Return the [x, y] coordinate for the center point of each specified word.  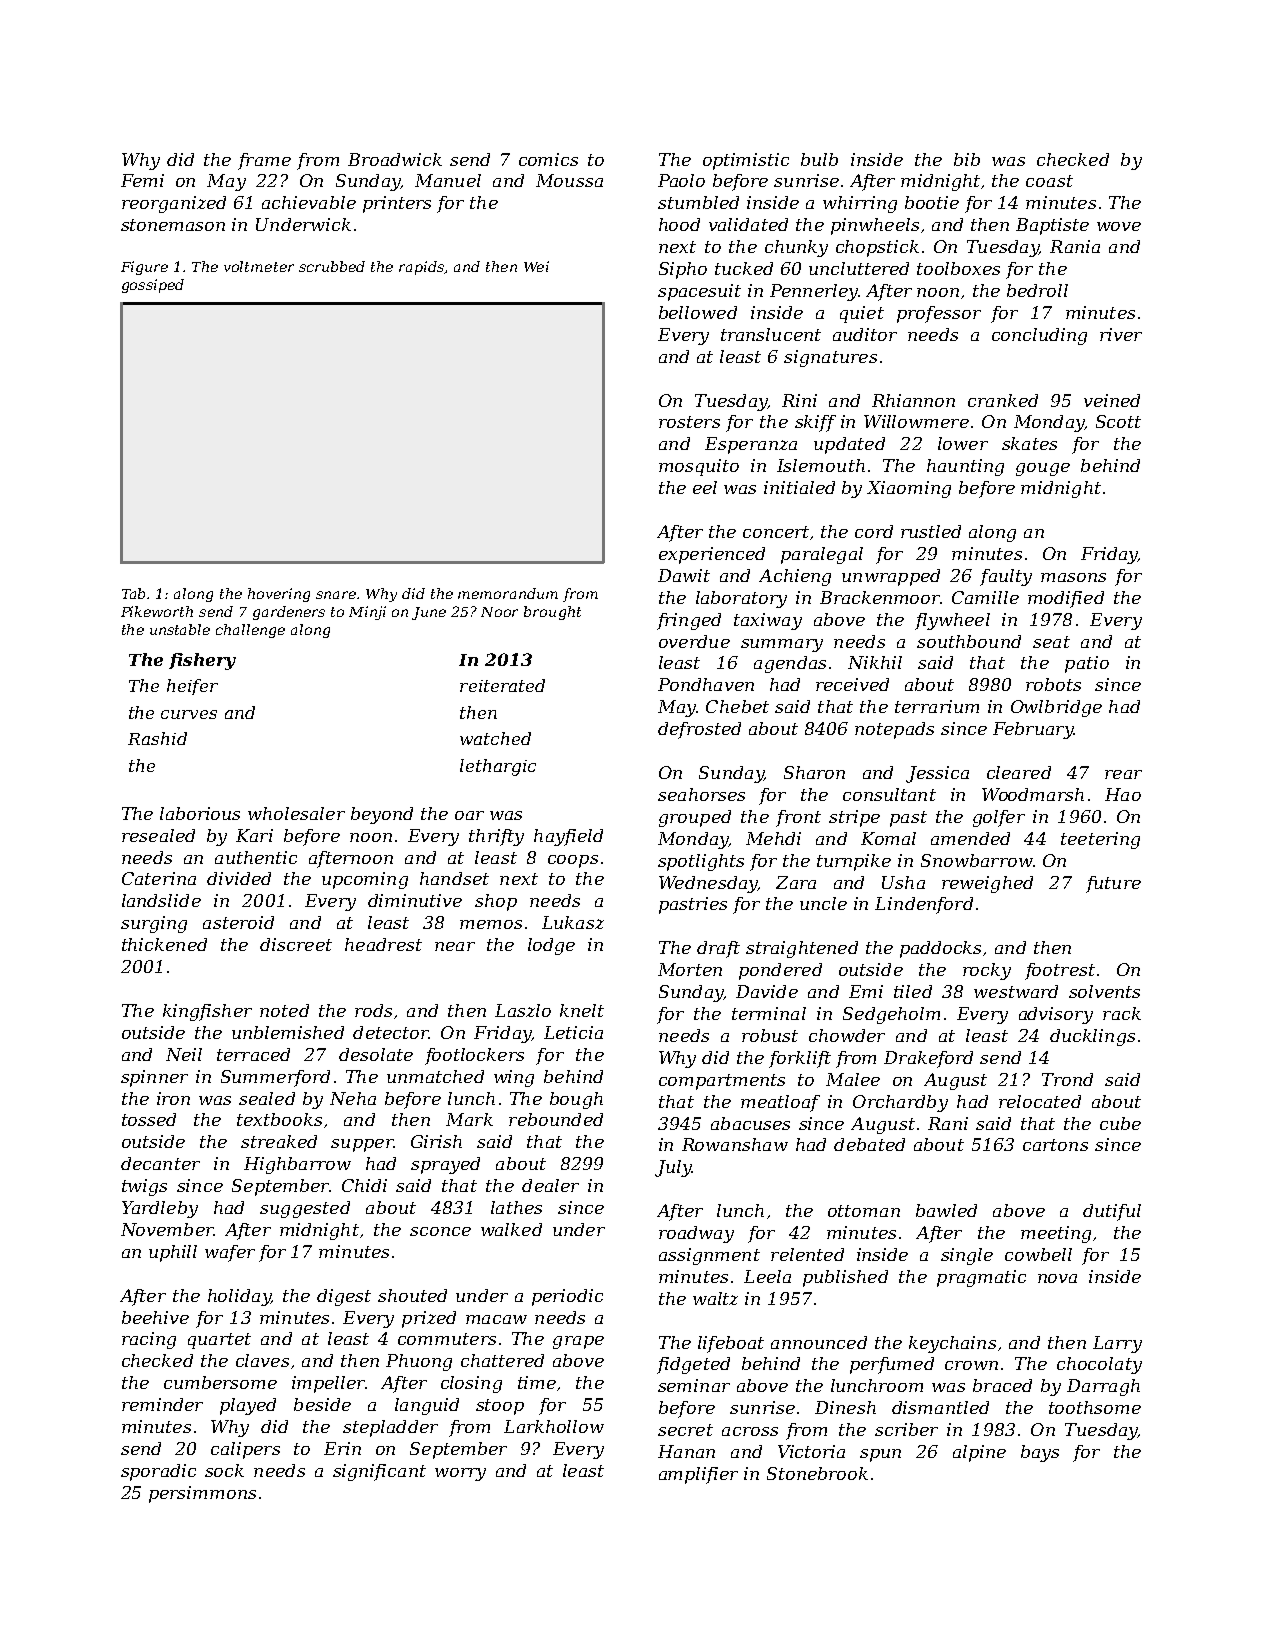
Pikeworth [157, 611]
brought [552, 613]
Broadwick [395, 159]
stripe [854, 818]
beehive [155, 1317]
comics [548, 159]
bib [967, 159]
